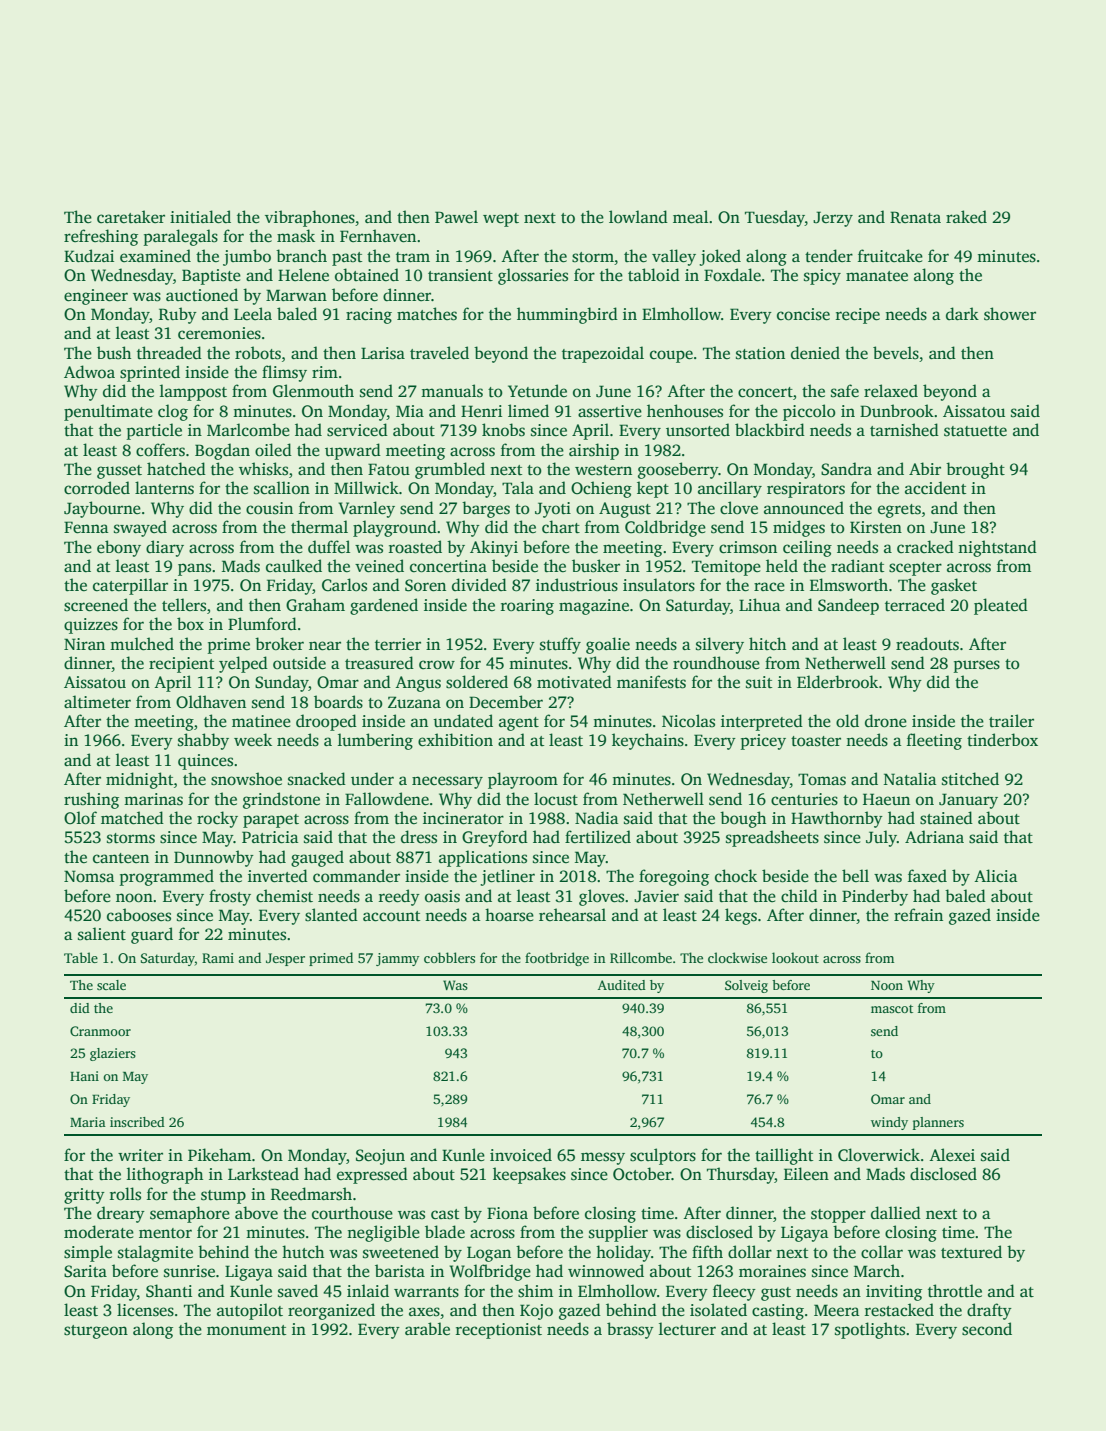  What do you see at coordinates (200, 217) in the screenshot?
I see `initialed` at bounding box center [200, 217].
